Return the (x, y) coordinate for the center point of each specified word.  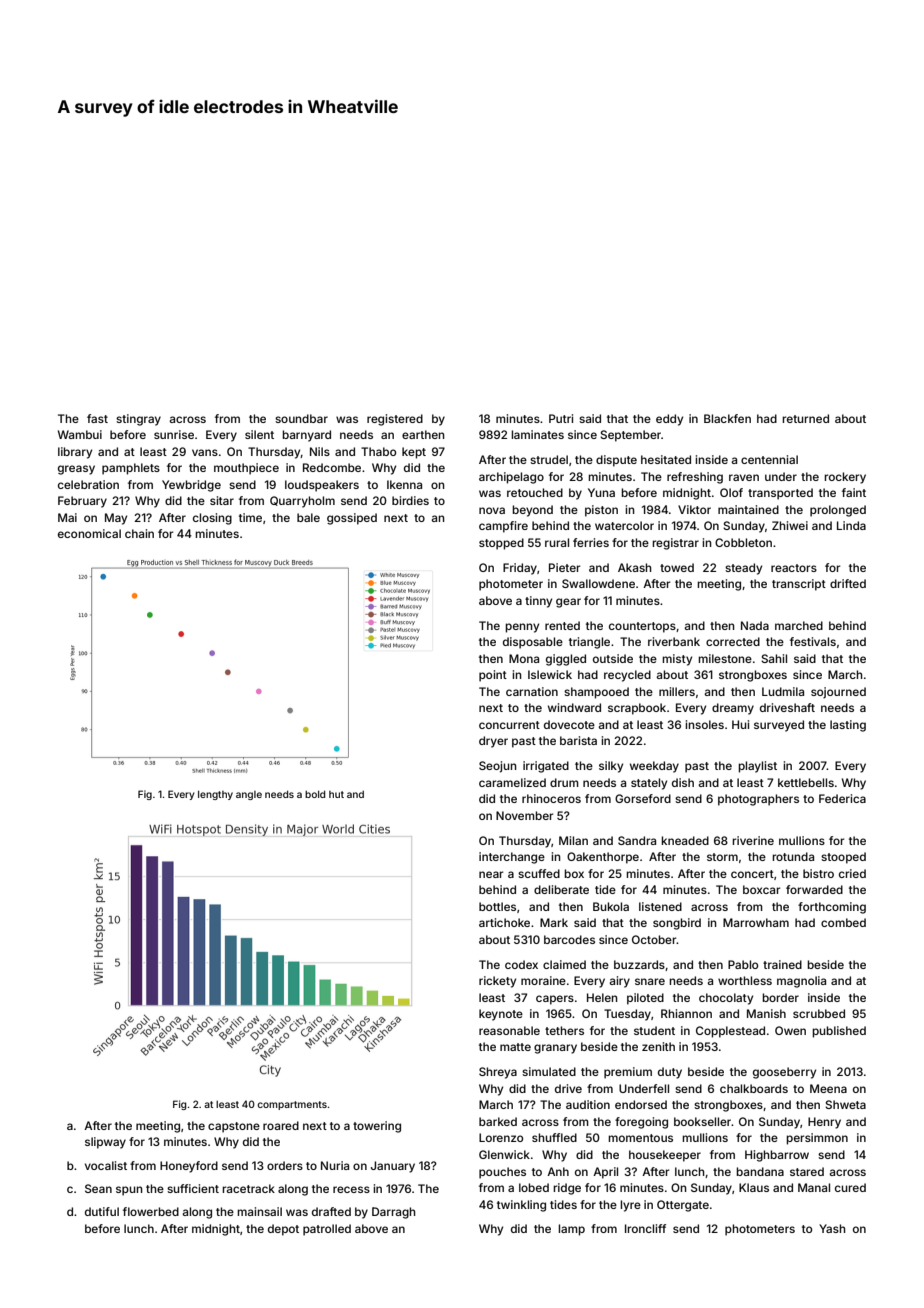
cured (850, 1187)
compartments (292, 1105)
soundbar (301, 418)
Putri (561, 418)
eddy (669, 420)
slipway (105, 1143)
